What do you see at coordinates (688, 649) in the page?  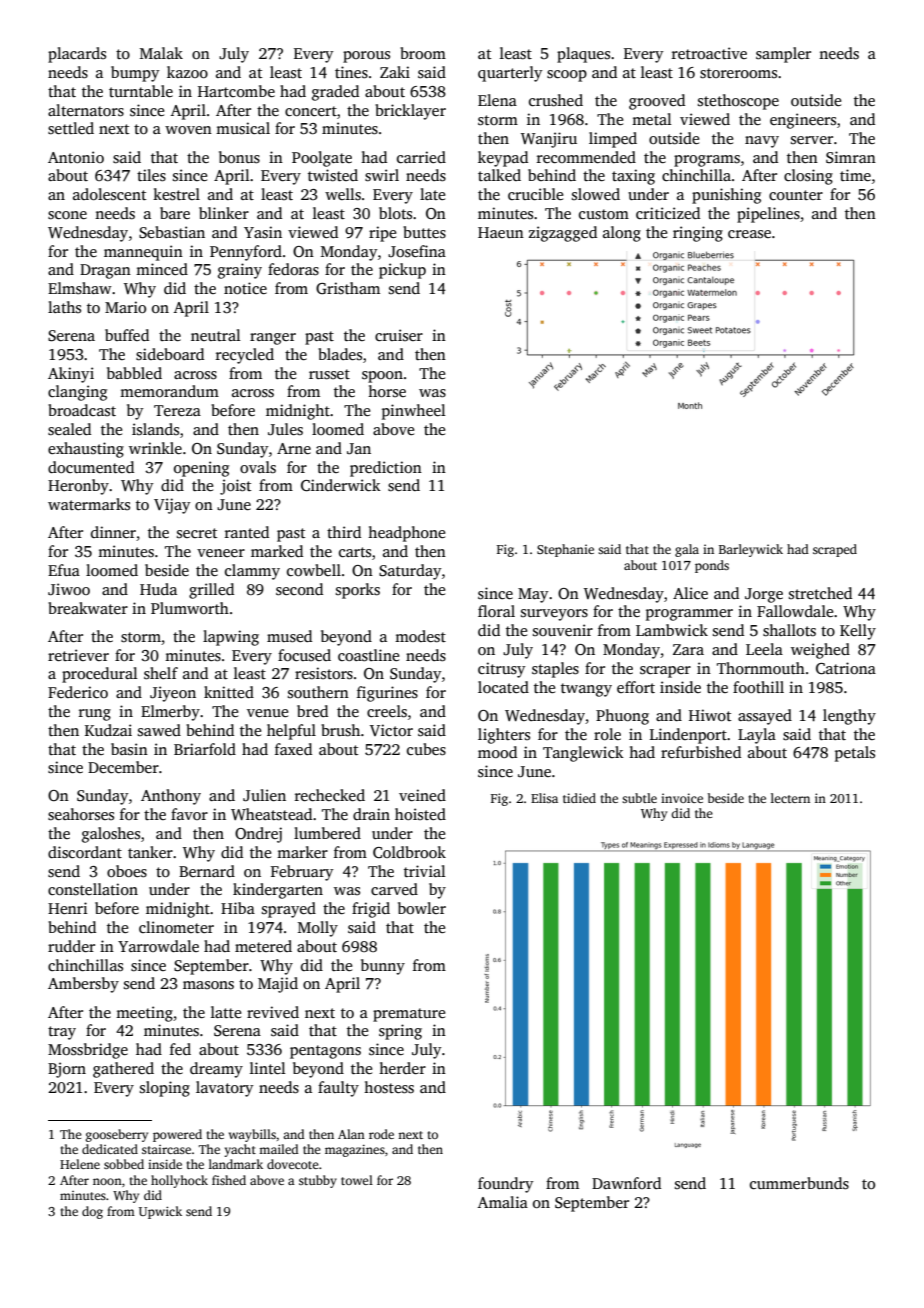 I see `Zara` at bounding box center [688, 649].
